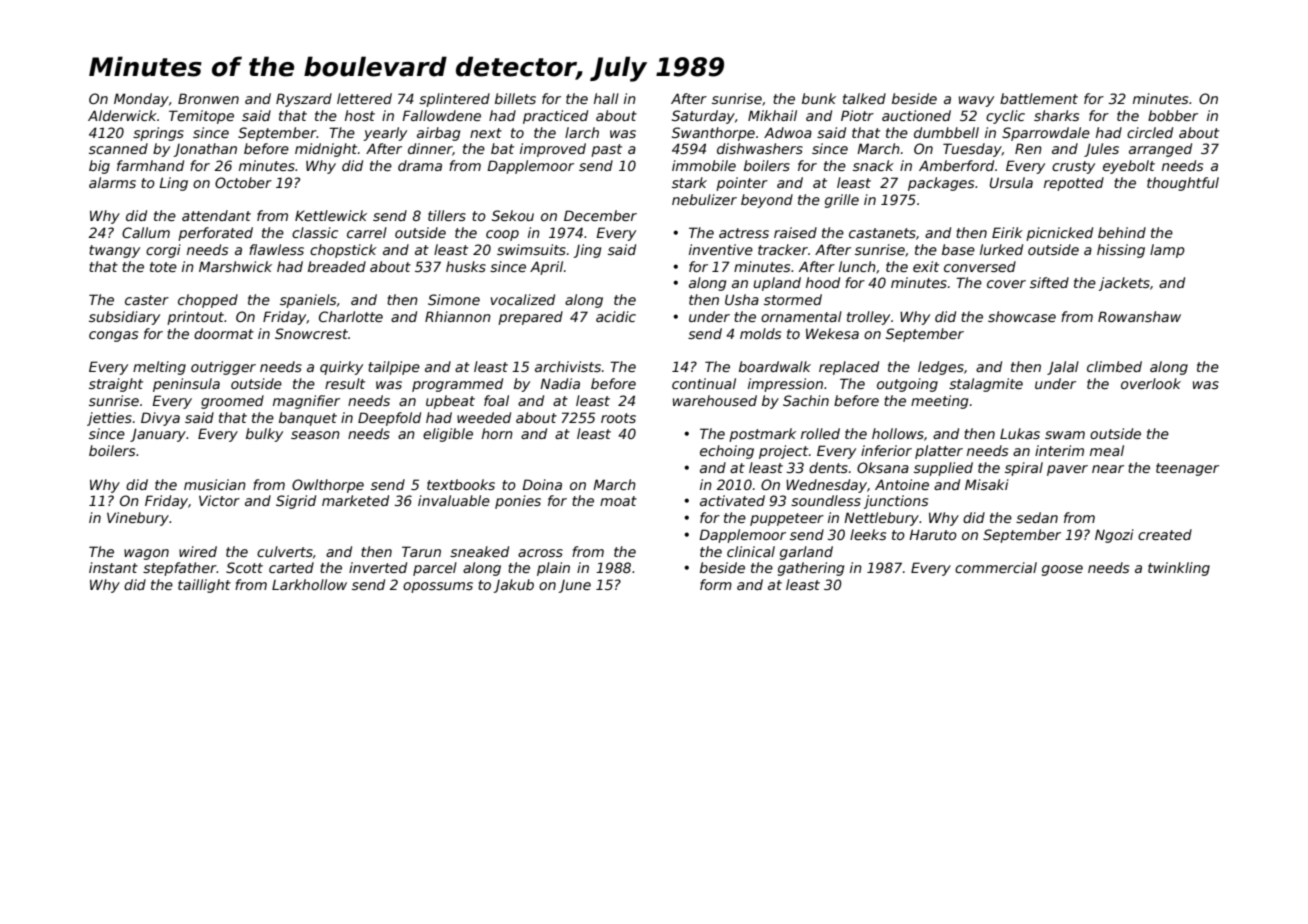 This document has width=1308, height=924. What do you see at coordinates (787, 519) in the document?
I see `puppeteer` at bounding box center [787, 519].
